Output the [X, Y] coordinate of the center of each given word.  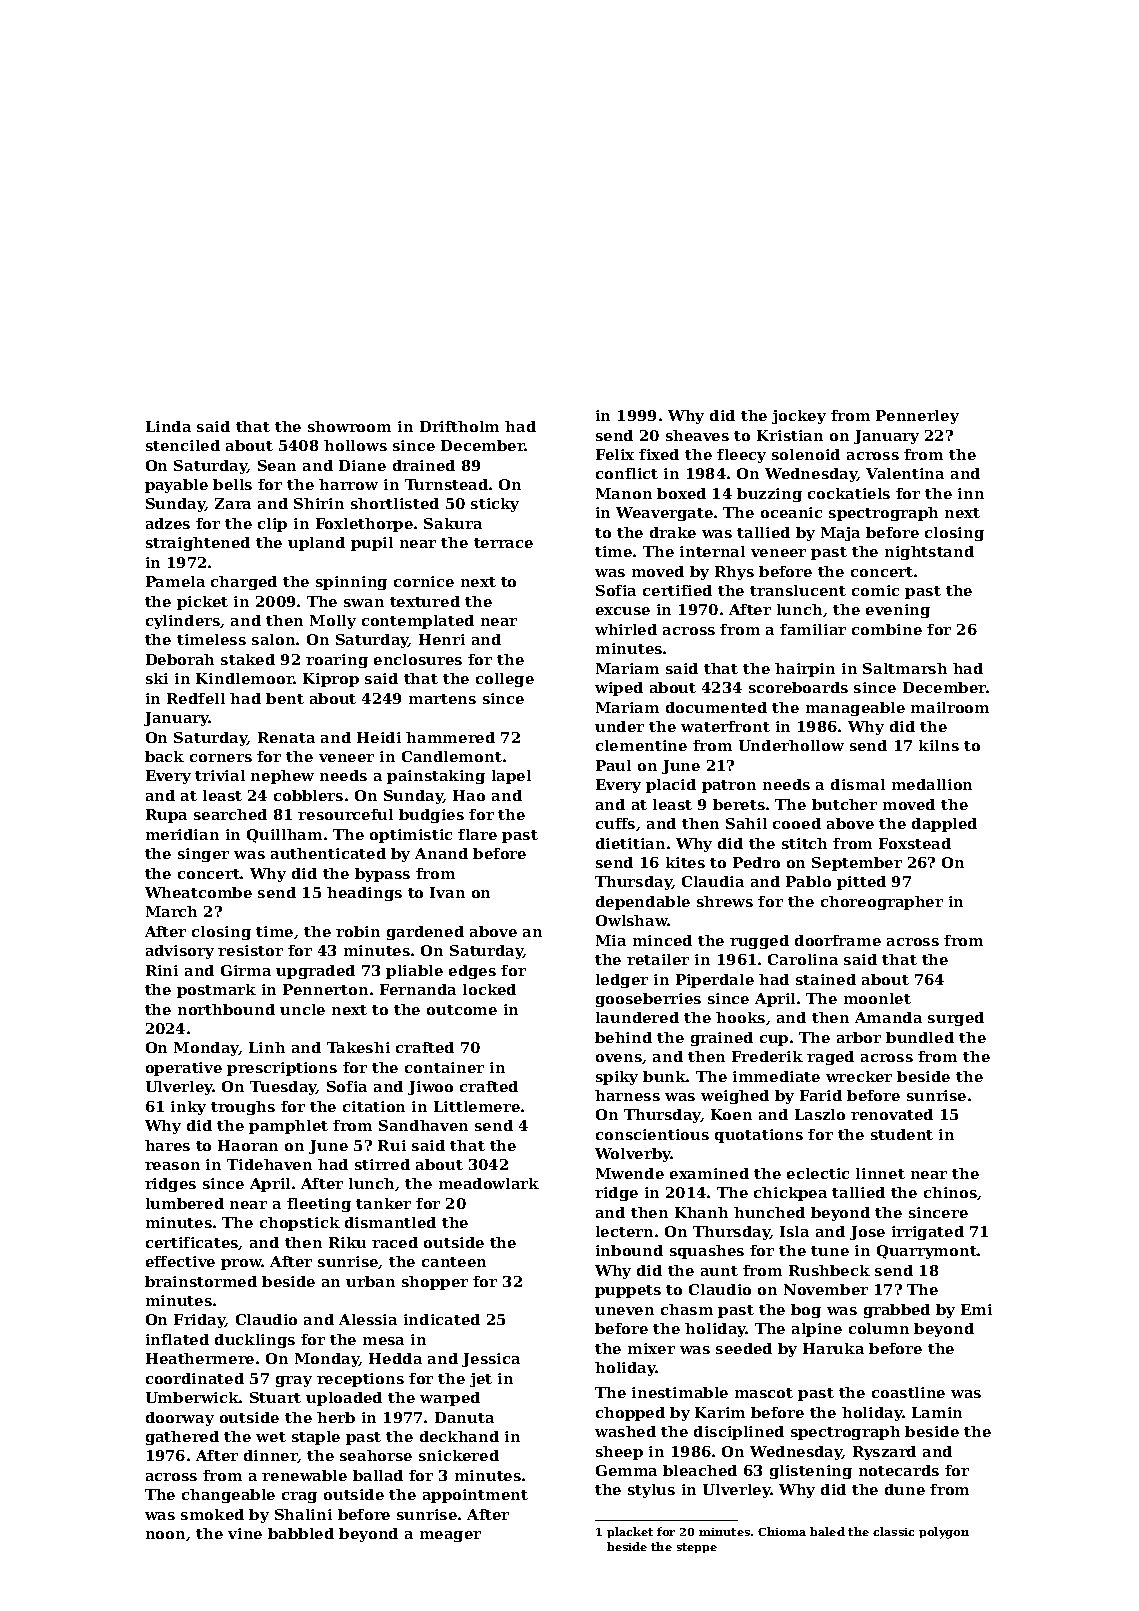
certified [677, 590]
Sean [277, 465]
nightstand [929, 553]
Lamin [937, 1412]
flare [477, 834]
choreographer [882, 903]
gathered [182, 1438]
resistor [250, 950]
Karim [720, 1412]
